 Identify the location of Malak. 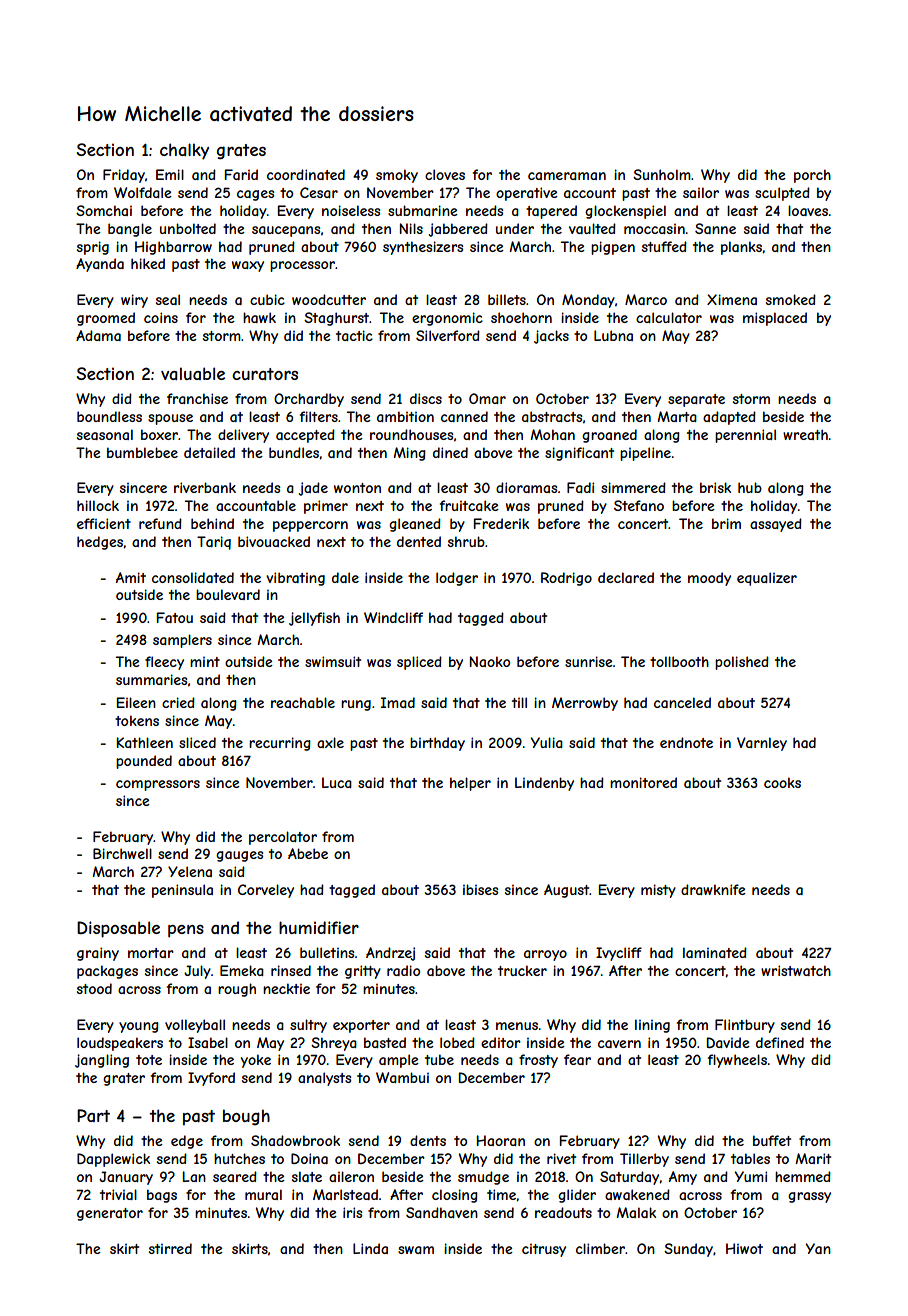
(636, 1212).
